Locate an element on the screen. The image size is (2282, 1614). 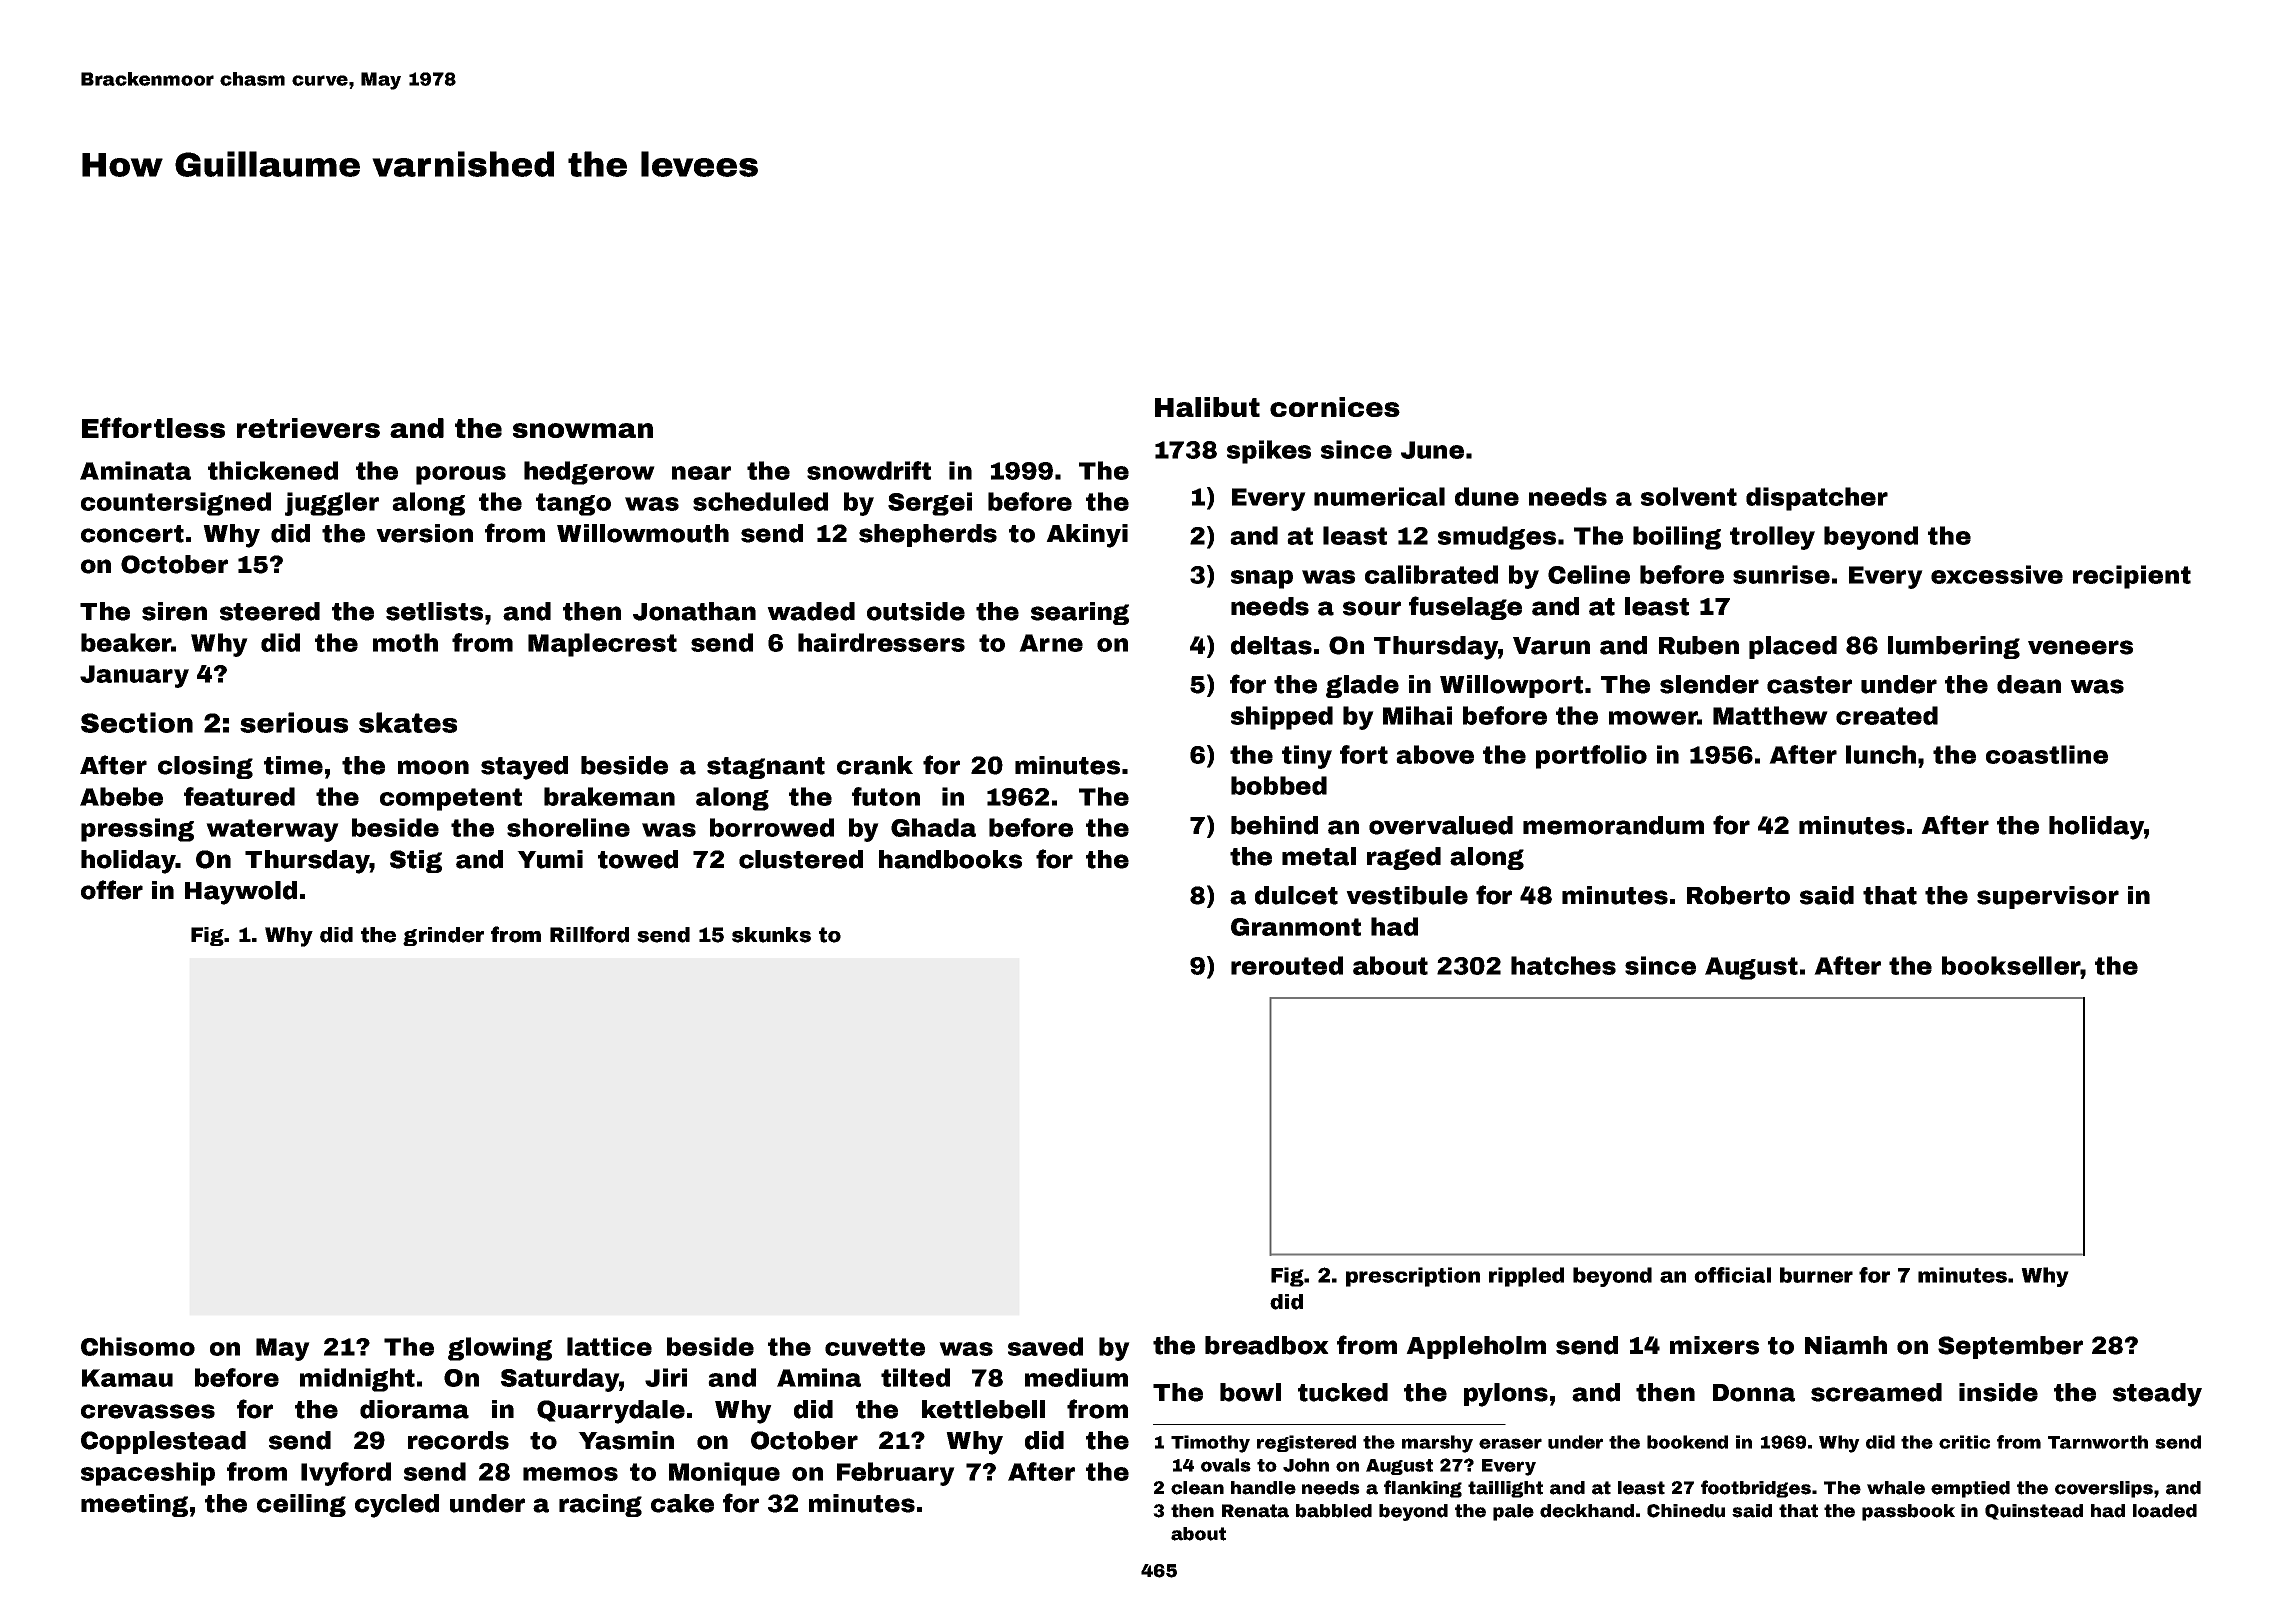
cornices is located at coordinates (1335, 407).
